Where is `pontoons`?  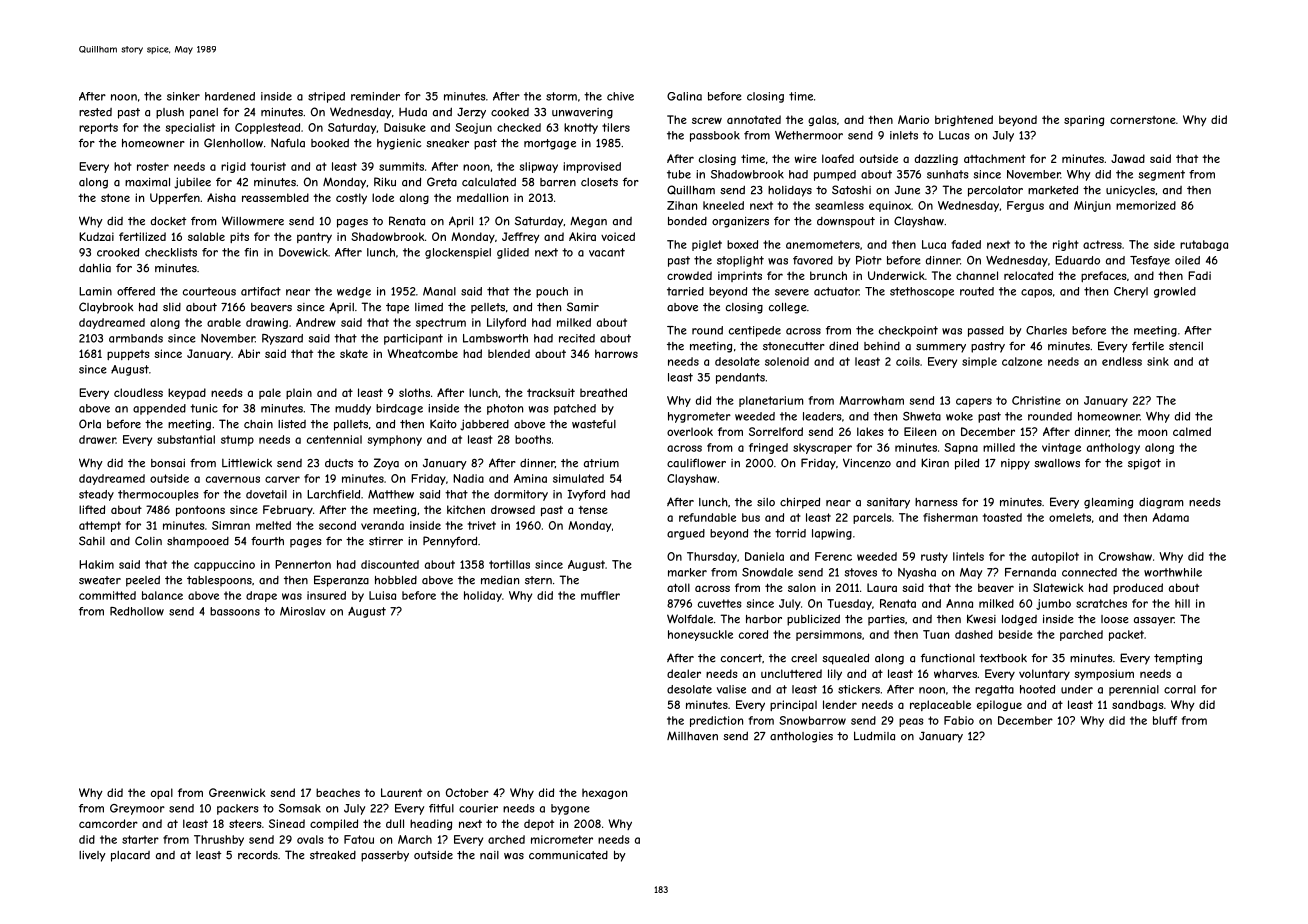
pontoons is located at coordinates (200, 511).
